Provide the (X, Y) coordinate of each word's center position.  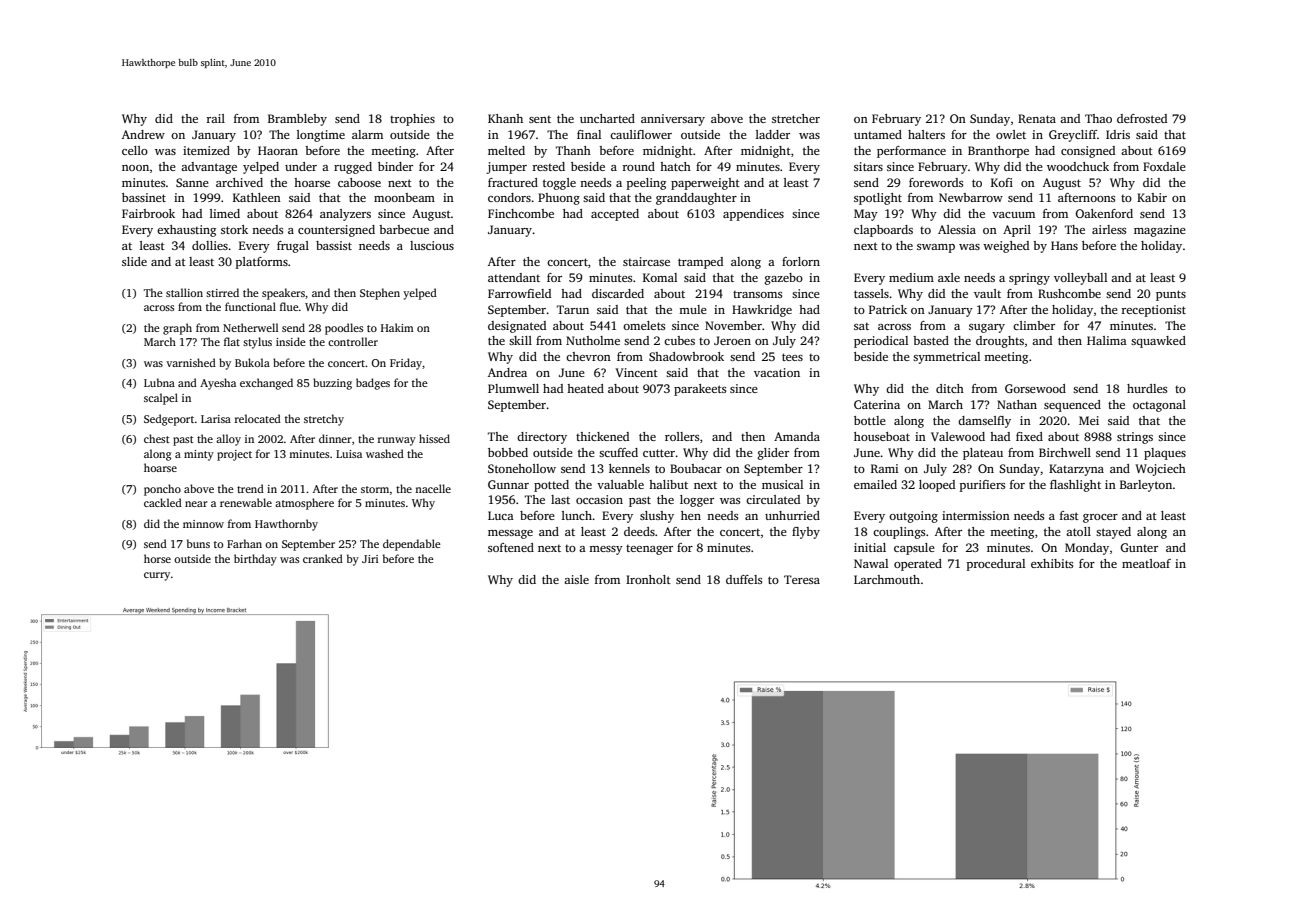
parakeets (700, 390)
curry (157, 576)
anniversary (673, 120)
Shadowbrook (686, 356)
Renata (1037, 118)
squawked (1158, 342)
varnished (191, 362)
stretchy (324, 420)
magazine (1160, 231)
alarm (367, 134)
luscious (432, 245)
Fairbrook (148, 213)
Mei (1089, 420)
